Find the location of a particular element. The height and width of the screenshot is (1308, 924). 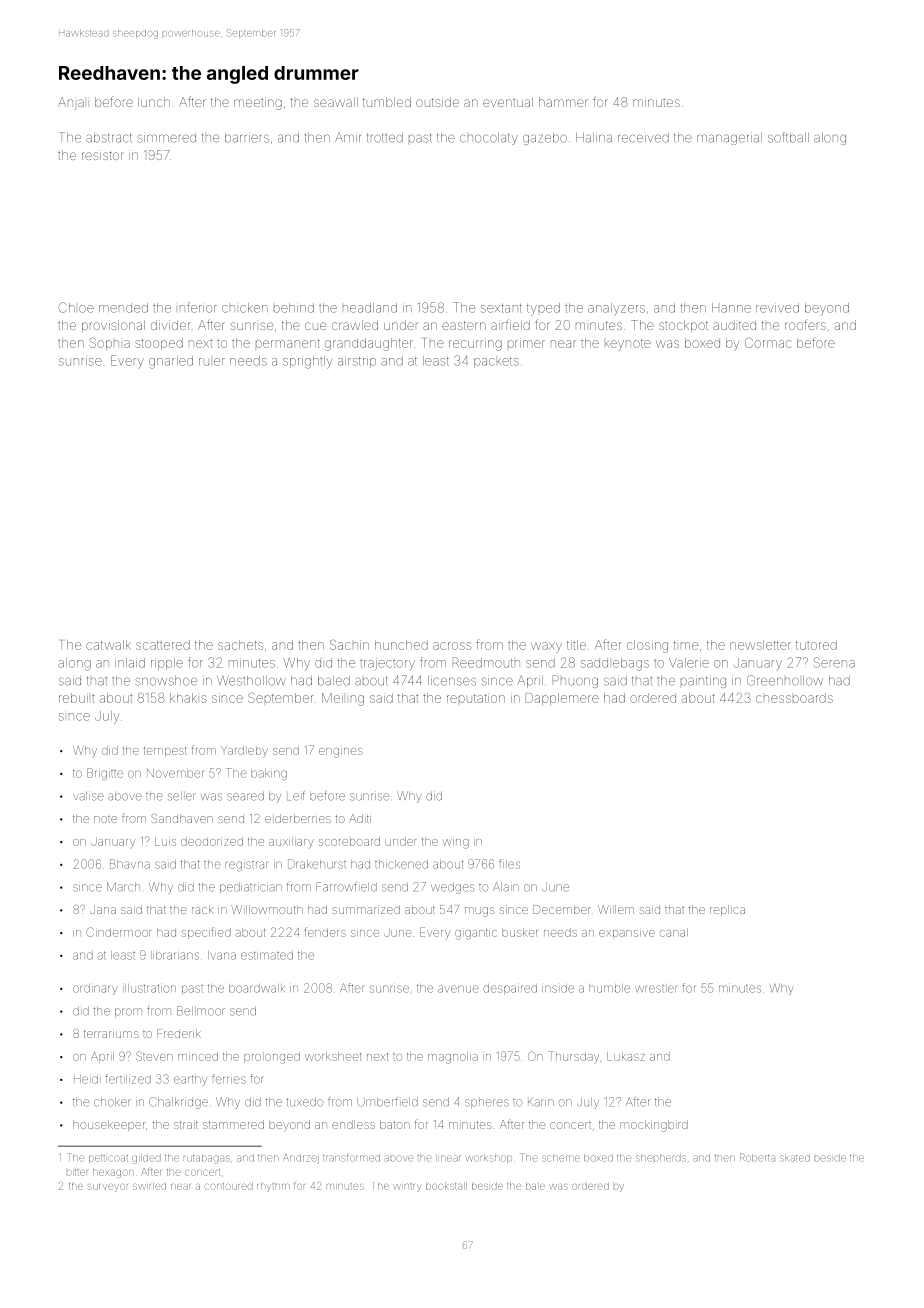

analyzers is located at coordinates (616, 309).
